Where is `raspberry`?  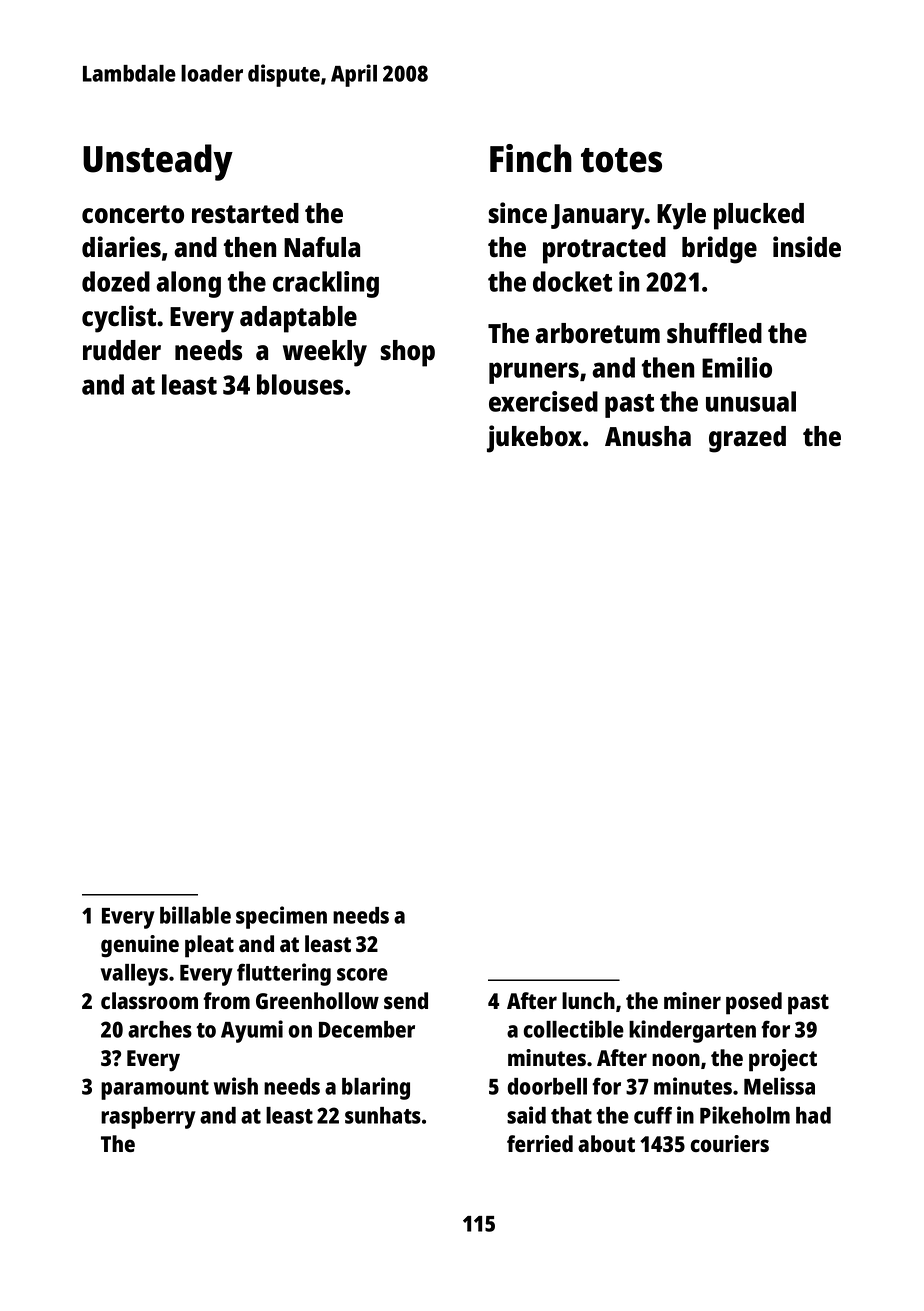 raspberry is located at coordinates (148, 1118).
